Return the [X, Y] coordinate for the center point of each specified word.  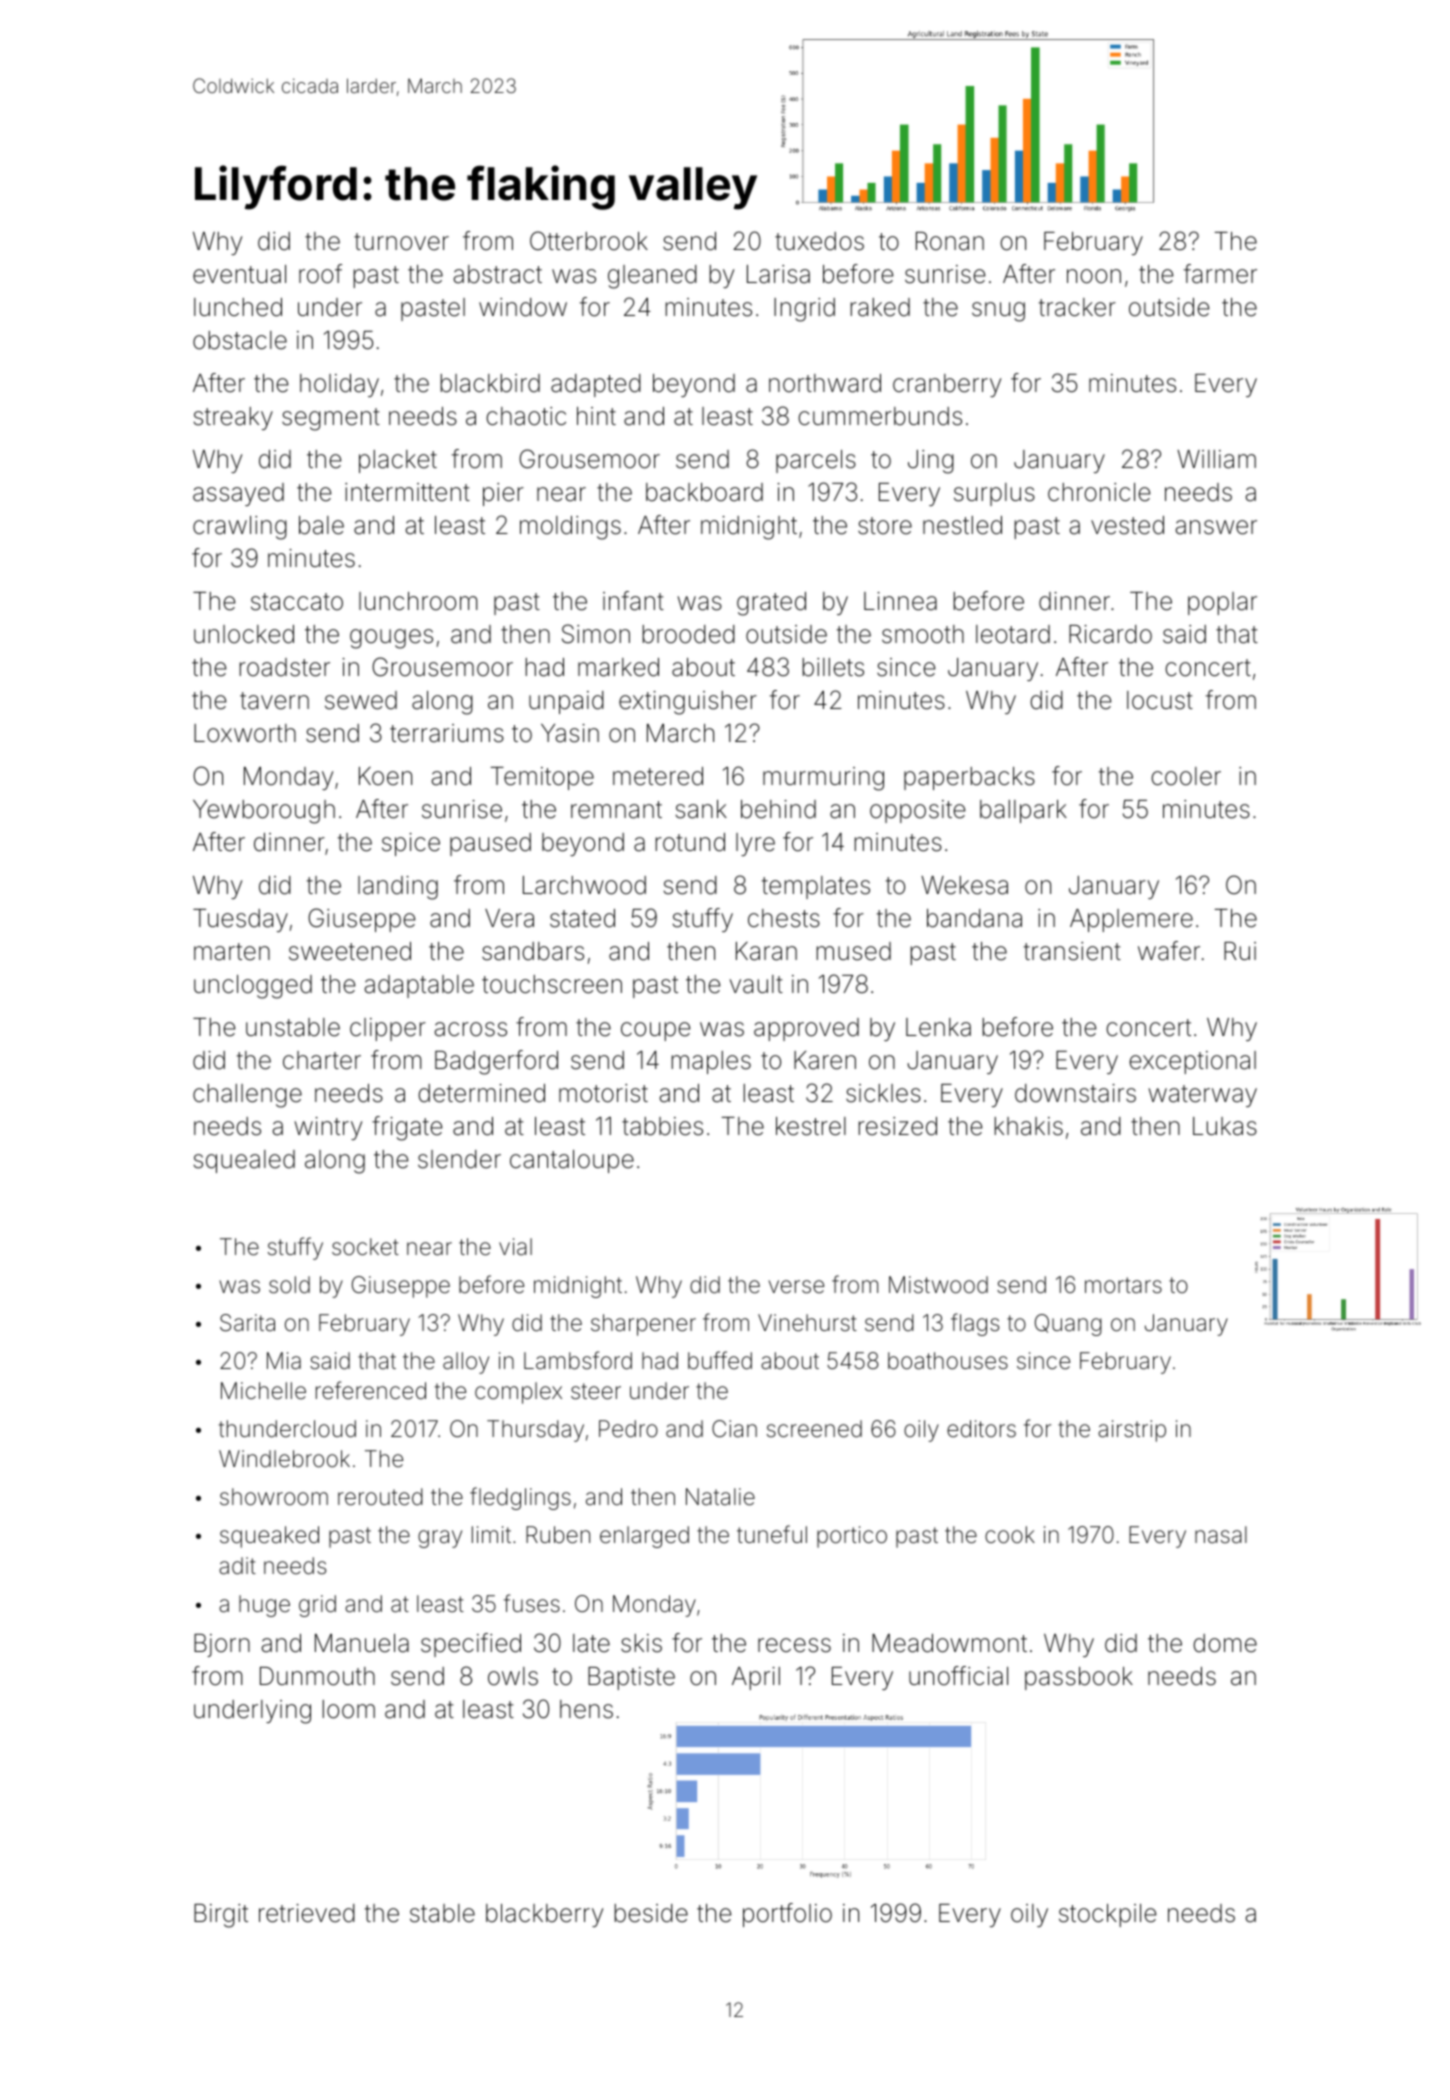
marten [232, 952]
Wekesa [964, 885]
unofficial [958, 1676]
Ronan [950, 241]
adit [237, 1566]
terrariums [447, 733]
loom [349, 1709]
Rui [1240, 951]
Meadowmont [949, 1643]
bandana [974, 918]
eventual [239, 274]
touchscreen [552, 984]
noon [1094, 276]
